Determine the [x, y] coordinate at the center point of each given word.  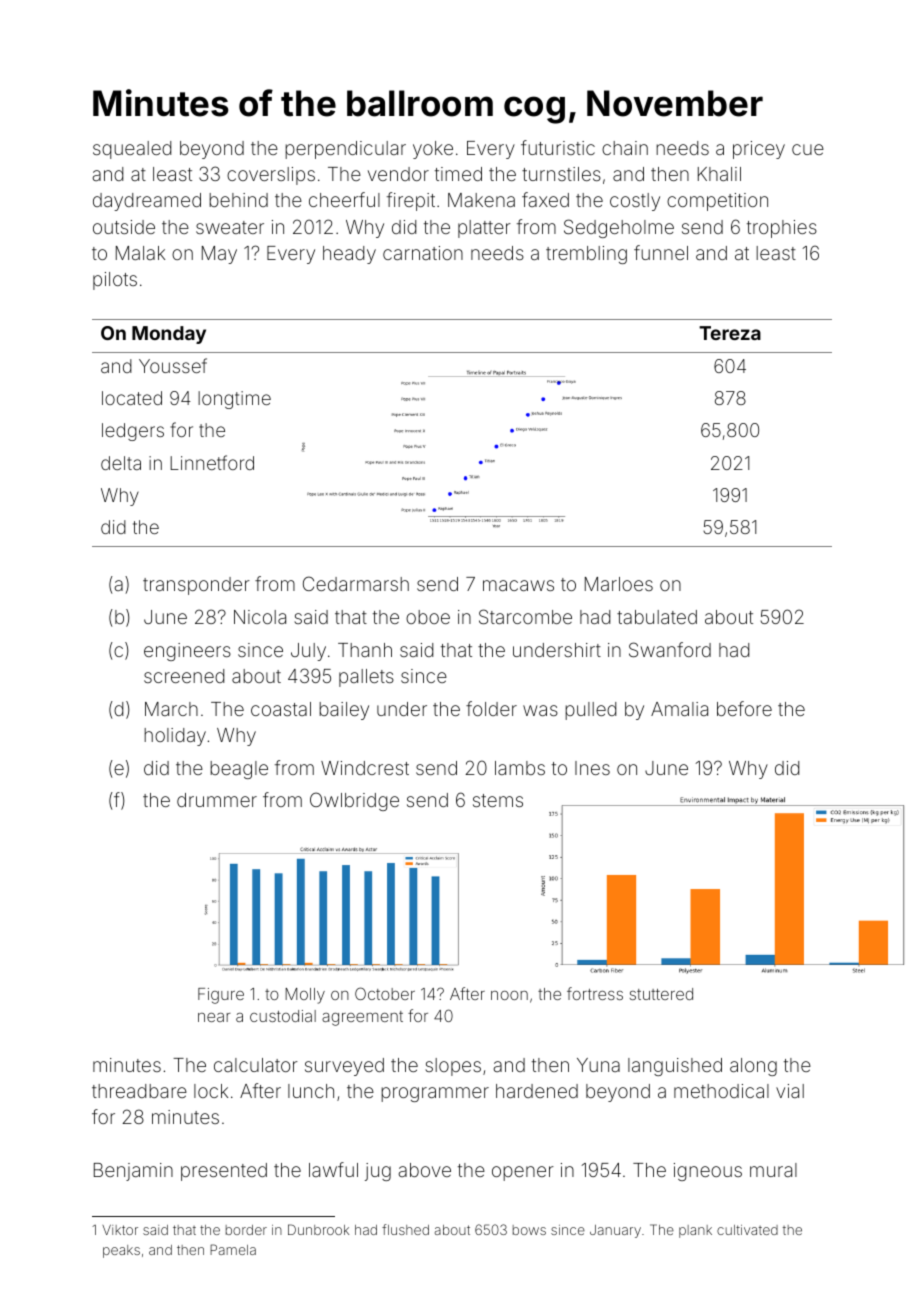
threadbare [139, 1091]
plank [695, 1231]
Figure [221, 996]
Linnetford [212, 462]
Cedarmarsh [356, 583]
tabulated [657, 617]
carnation [423, 253]
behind [238, 200]
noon [509, 995]
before [744, 708]
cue [808, 149]
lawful [333, 1169]
